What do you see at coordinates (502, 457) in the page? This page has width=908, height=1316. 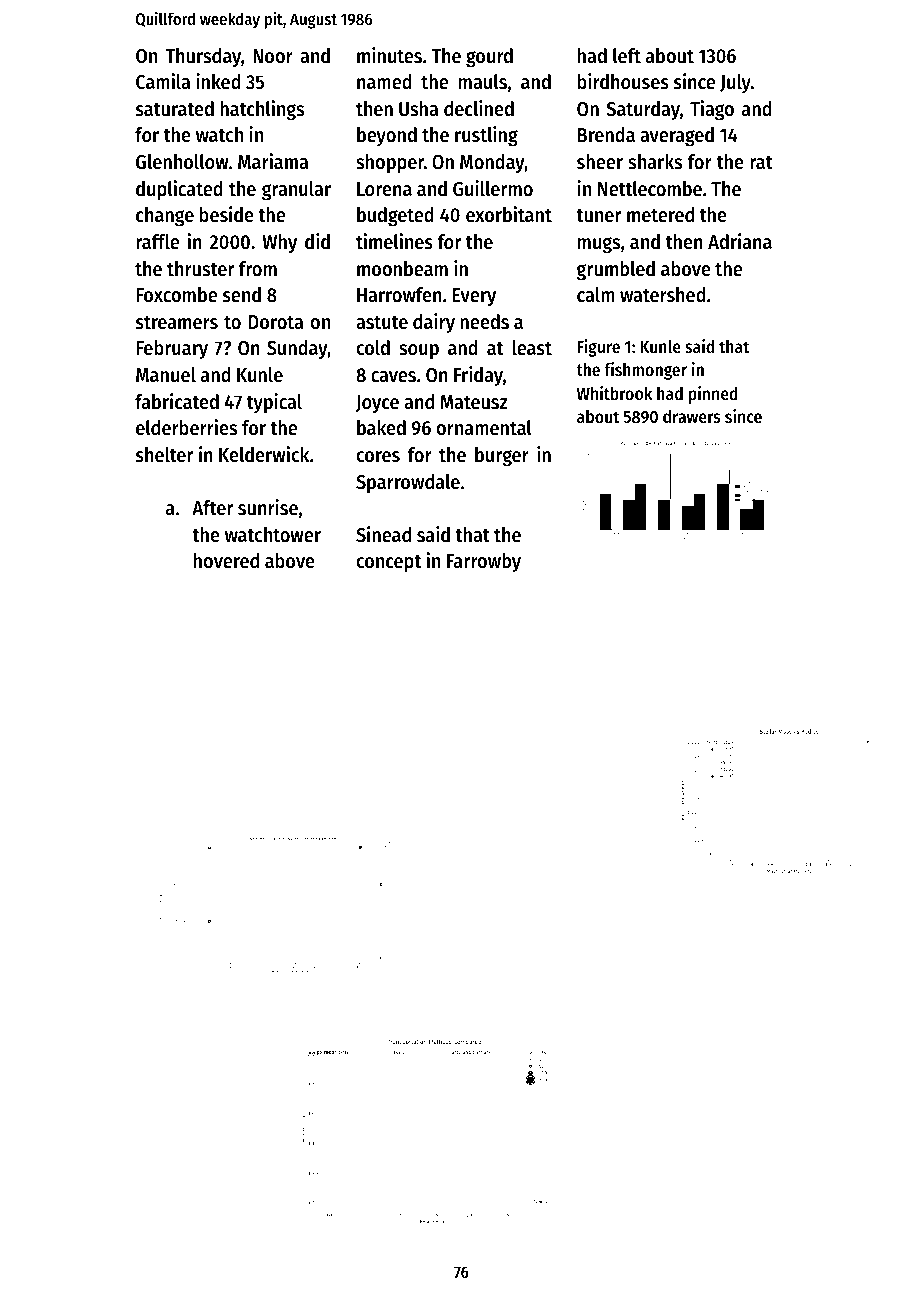 I see `burger` at bounding box center [502, 457].
